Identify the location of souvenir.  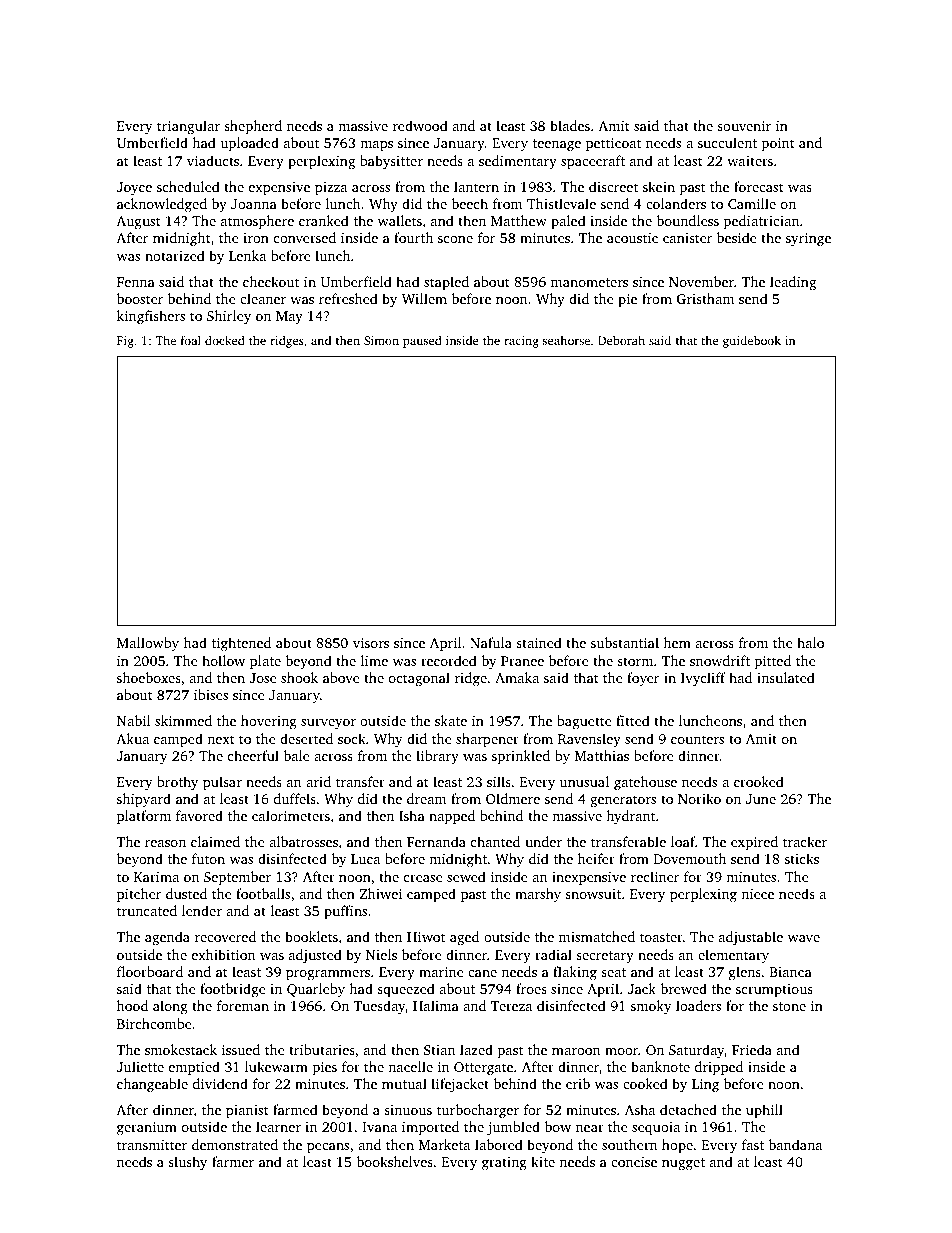
(744, 126).
